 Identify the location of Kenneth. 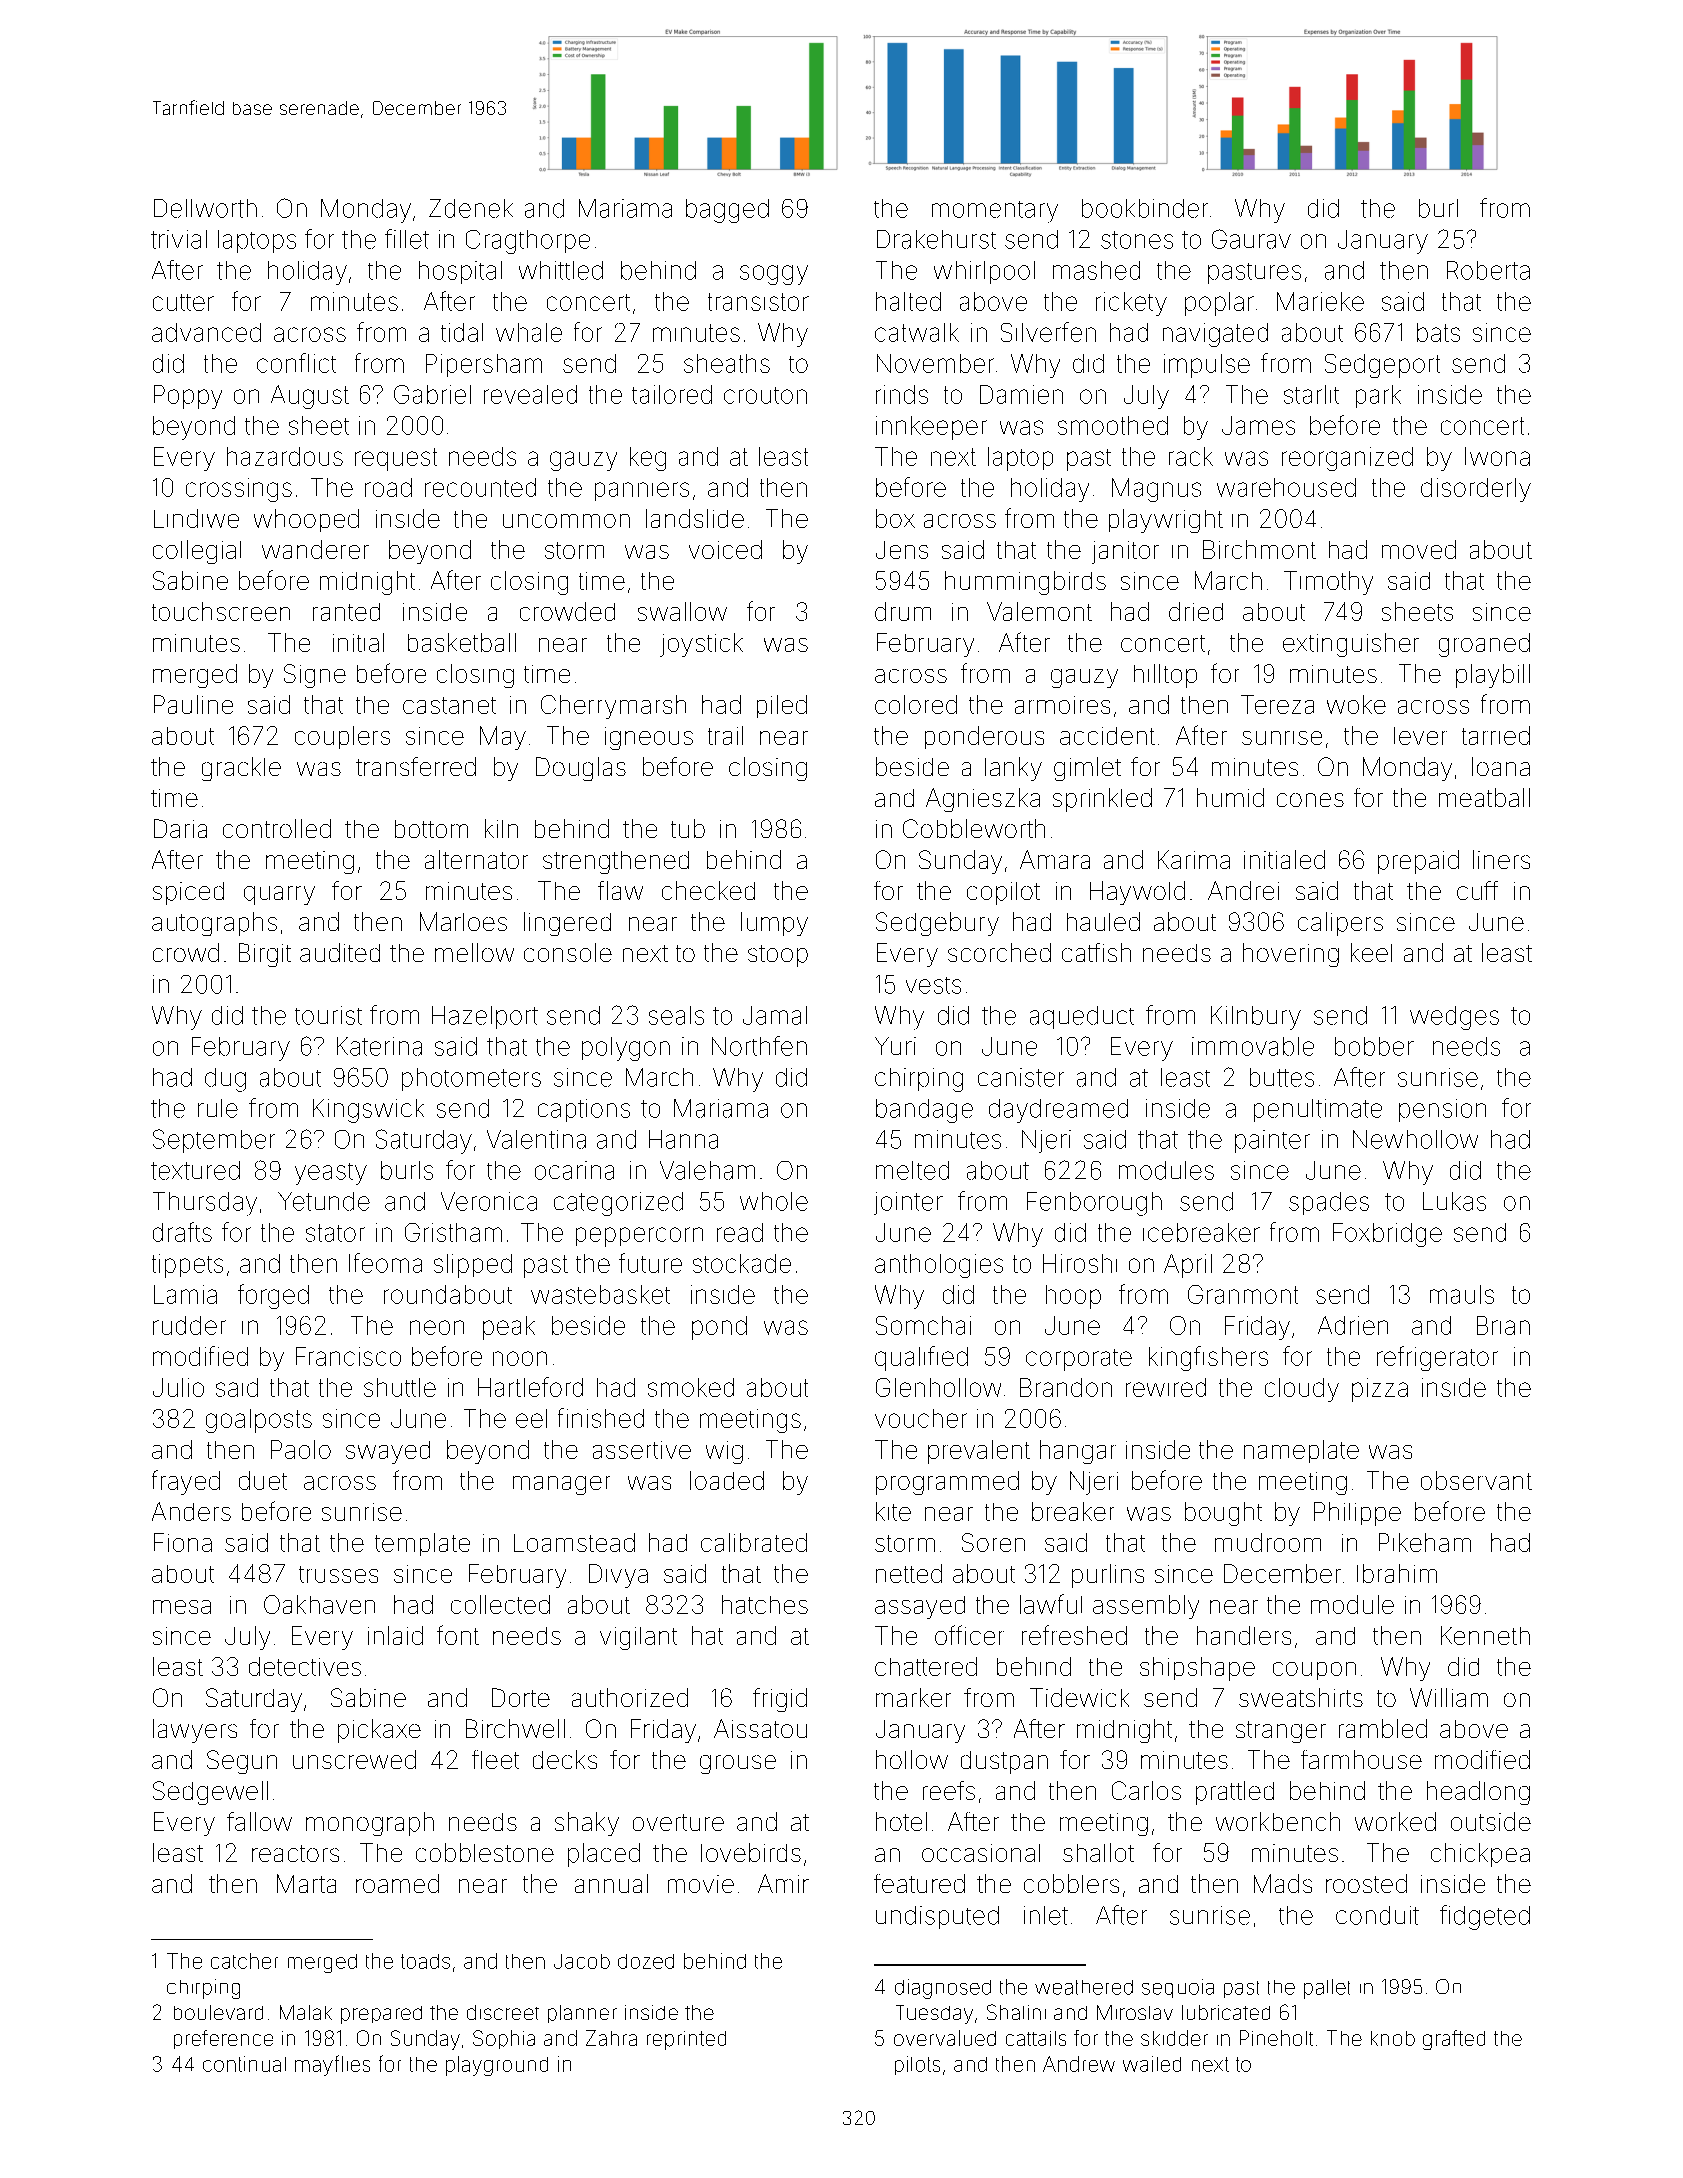
(1485, 1635).
